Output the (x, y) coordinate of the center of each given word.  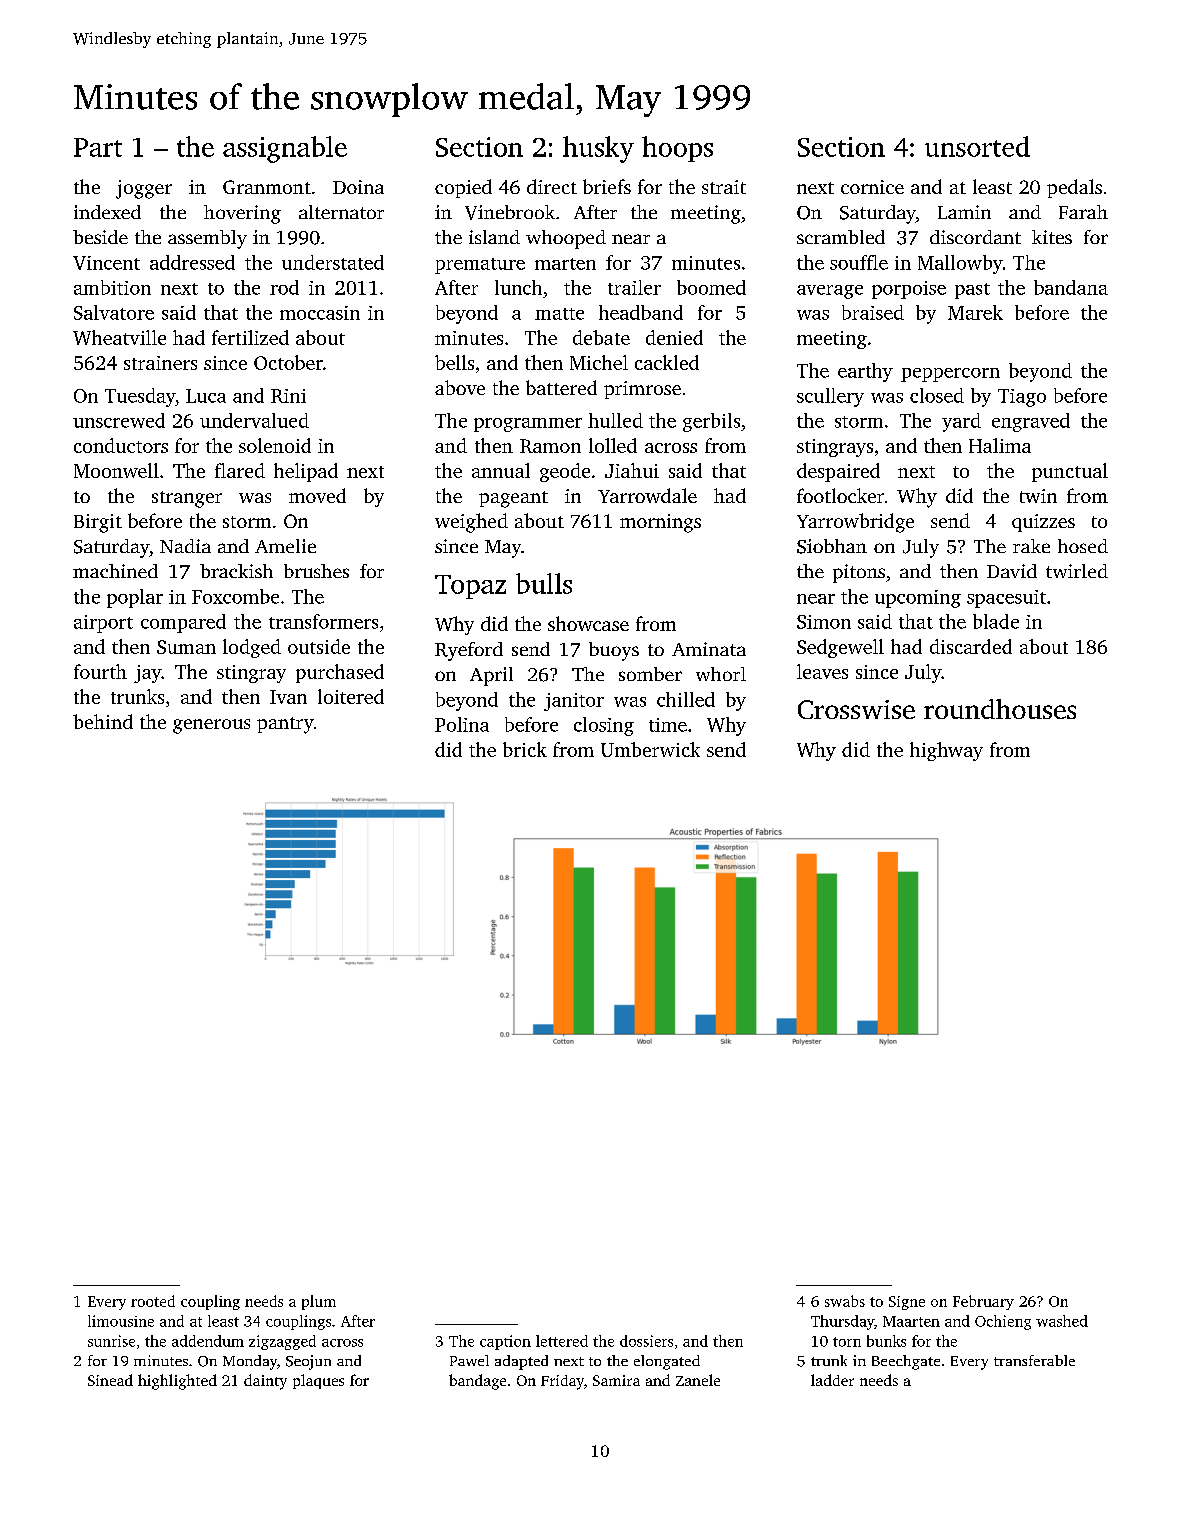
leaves (822, 671)
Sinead (110, 1380)
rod (284, 287)
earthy (865, 372)
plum (319, 1302)
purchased (340, 673)
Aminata (709, 649)
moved (317, 495)
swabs (845, 1301)
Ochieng (1003, 1322)
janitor (574, 702)
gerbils (711, 422)
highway (946, 751)
